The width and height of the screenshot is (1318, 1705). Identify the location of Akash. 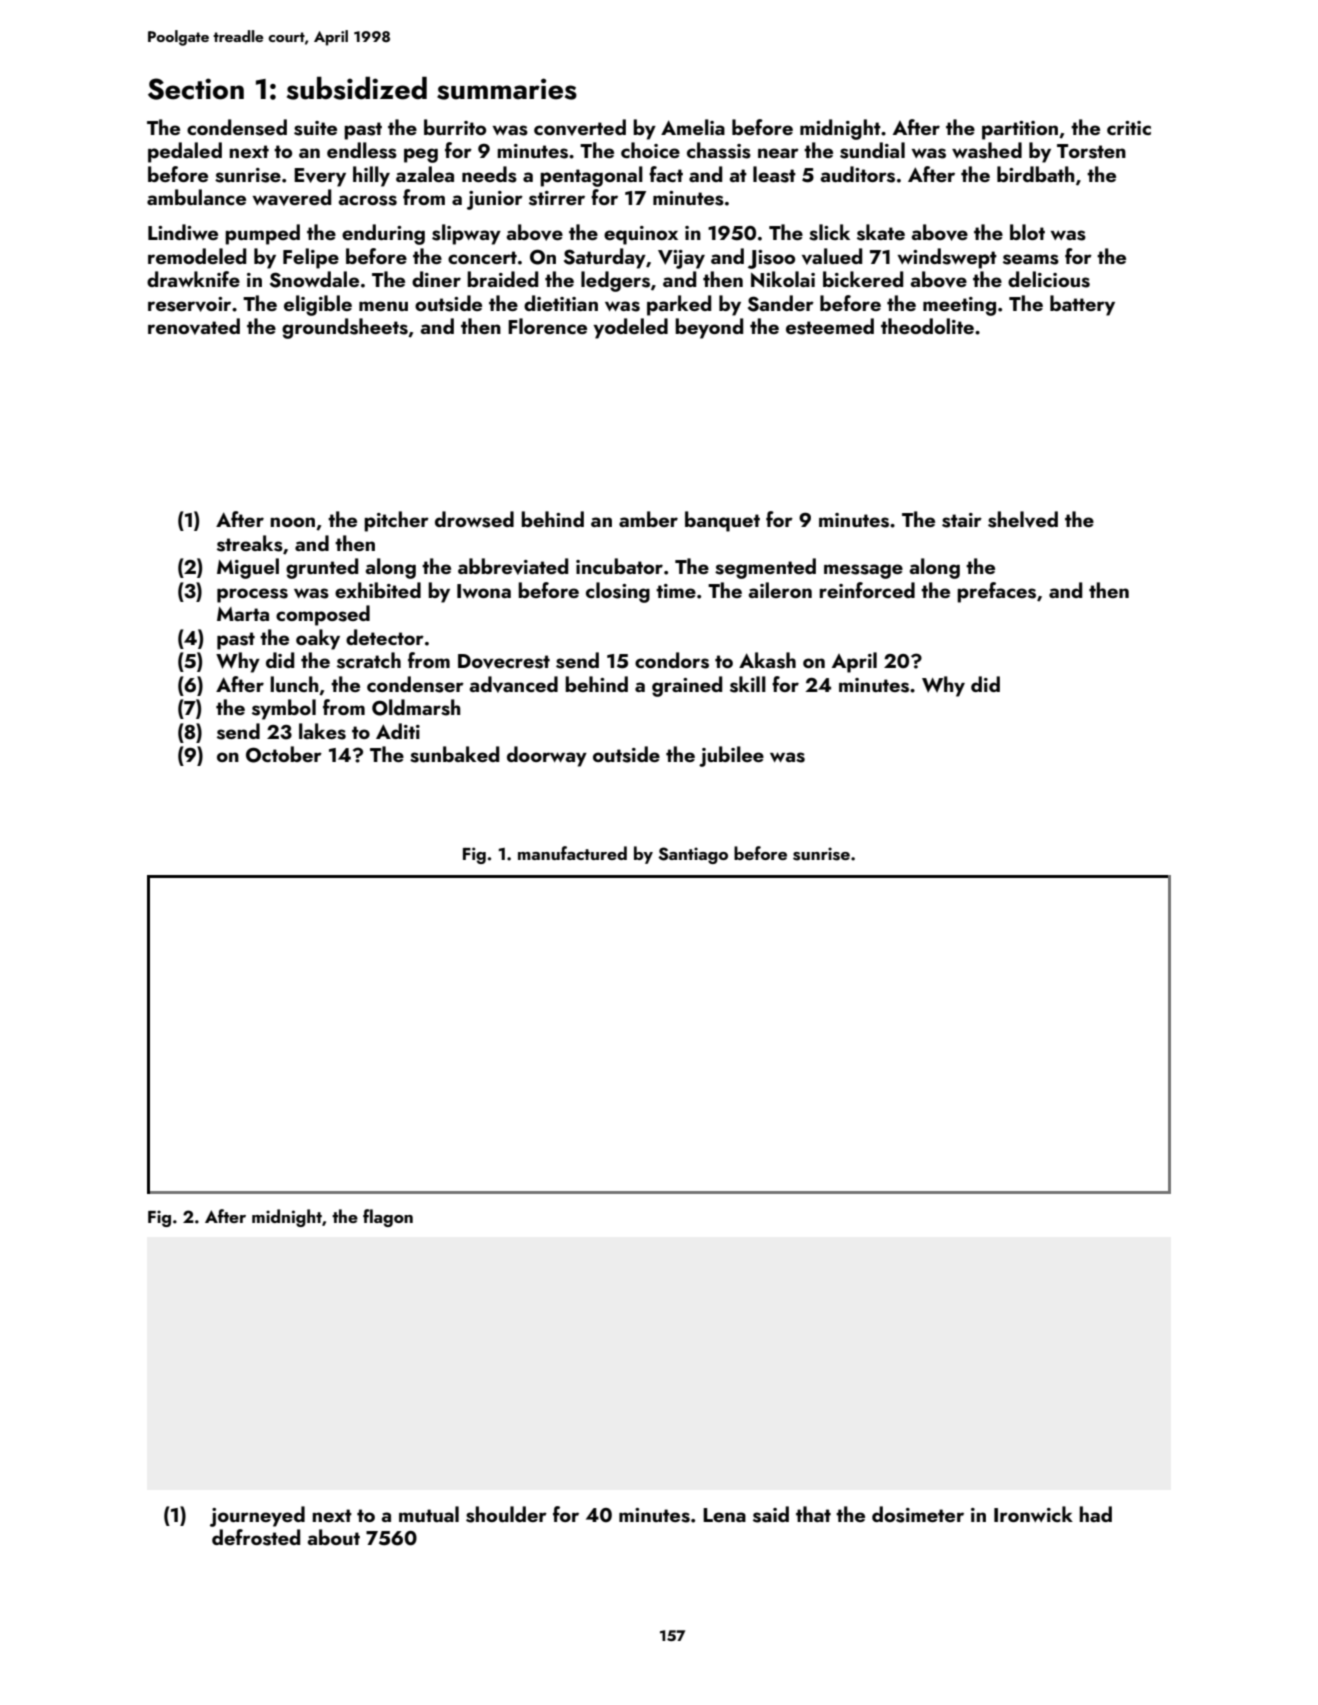
(767, 660).
